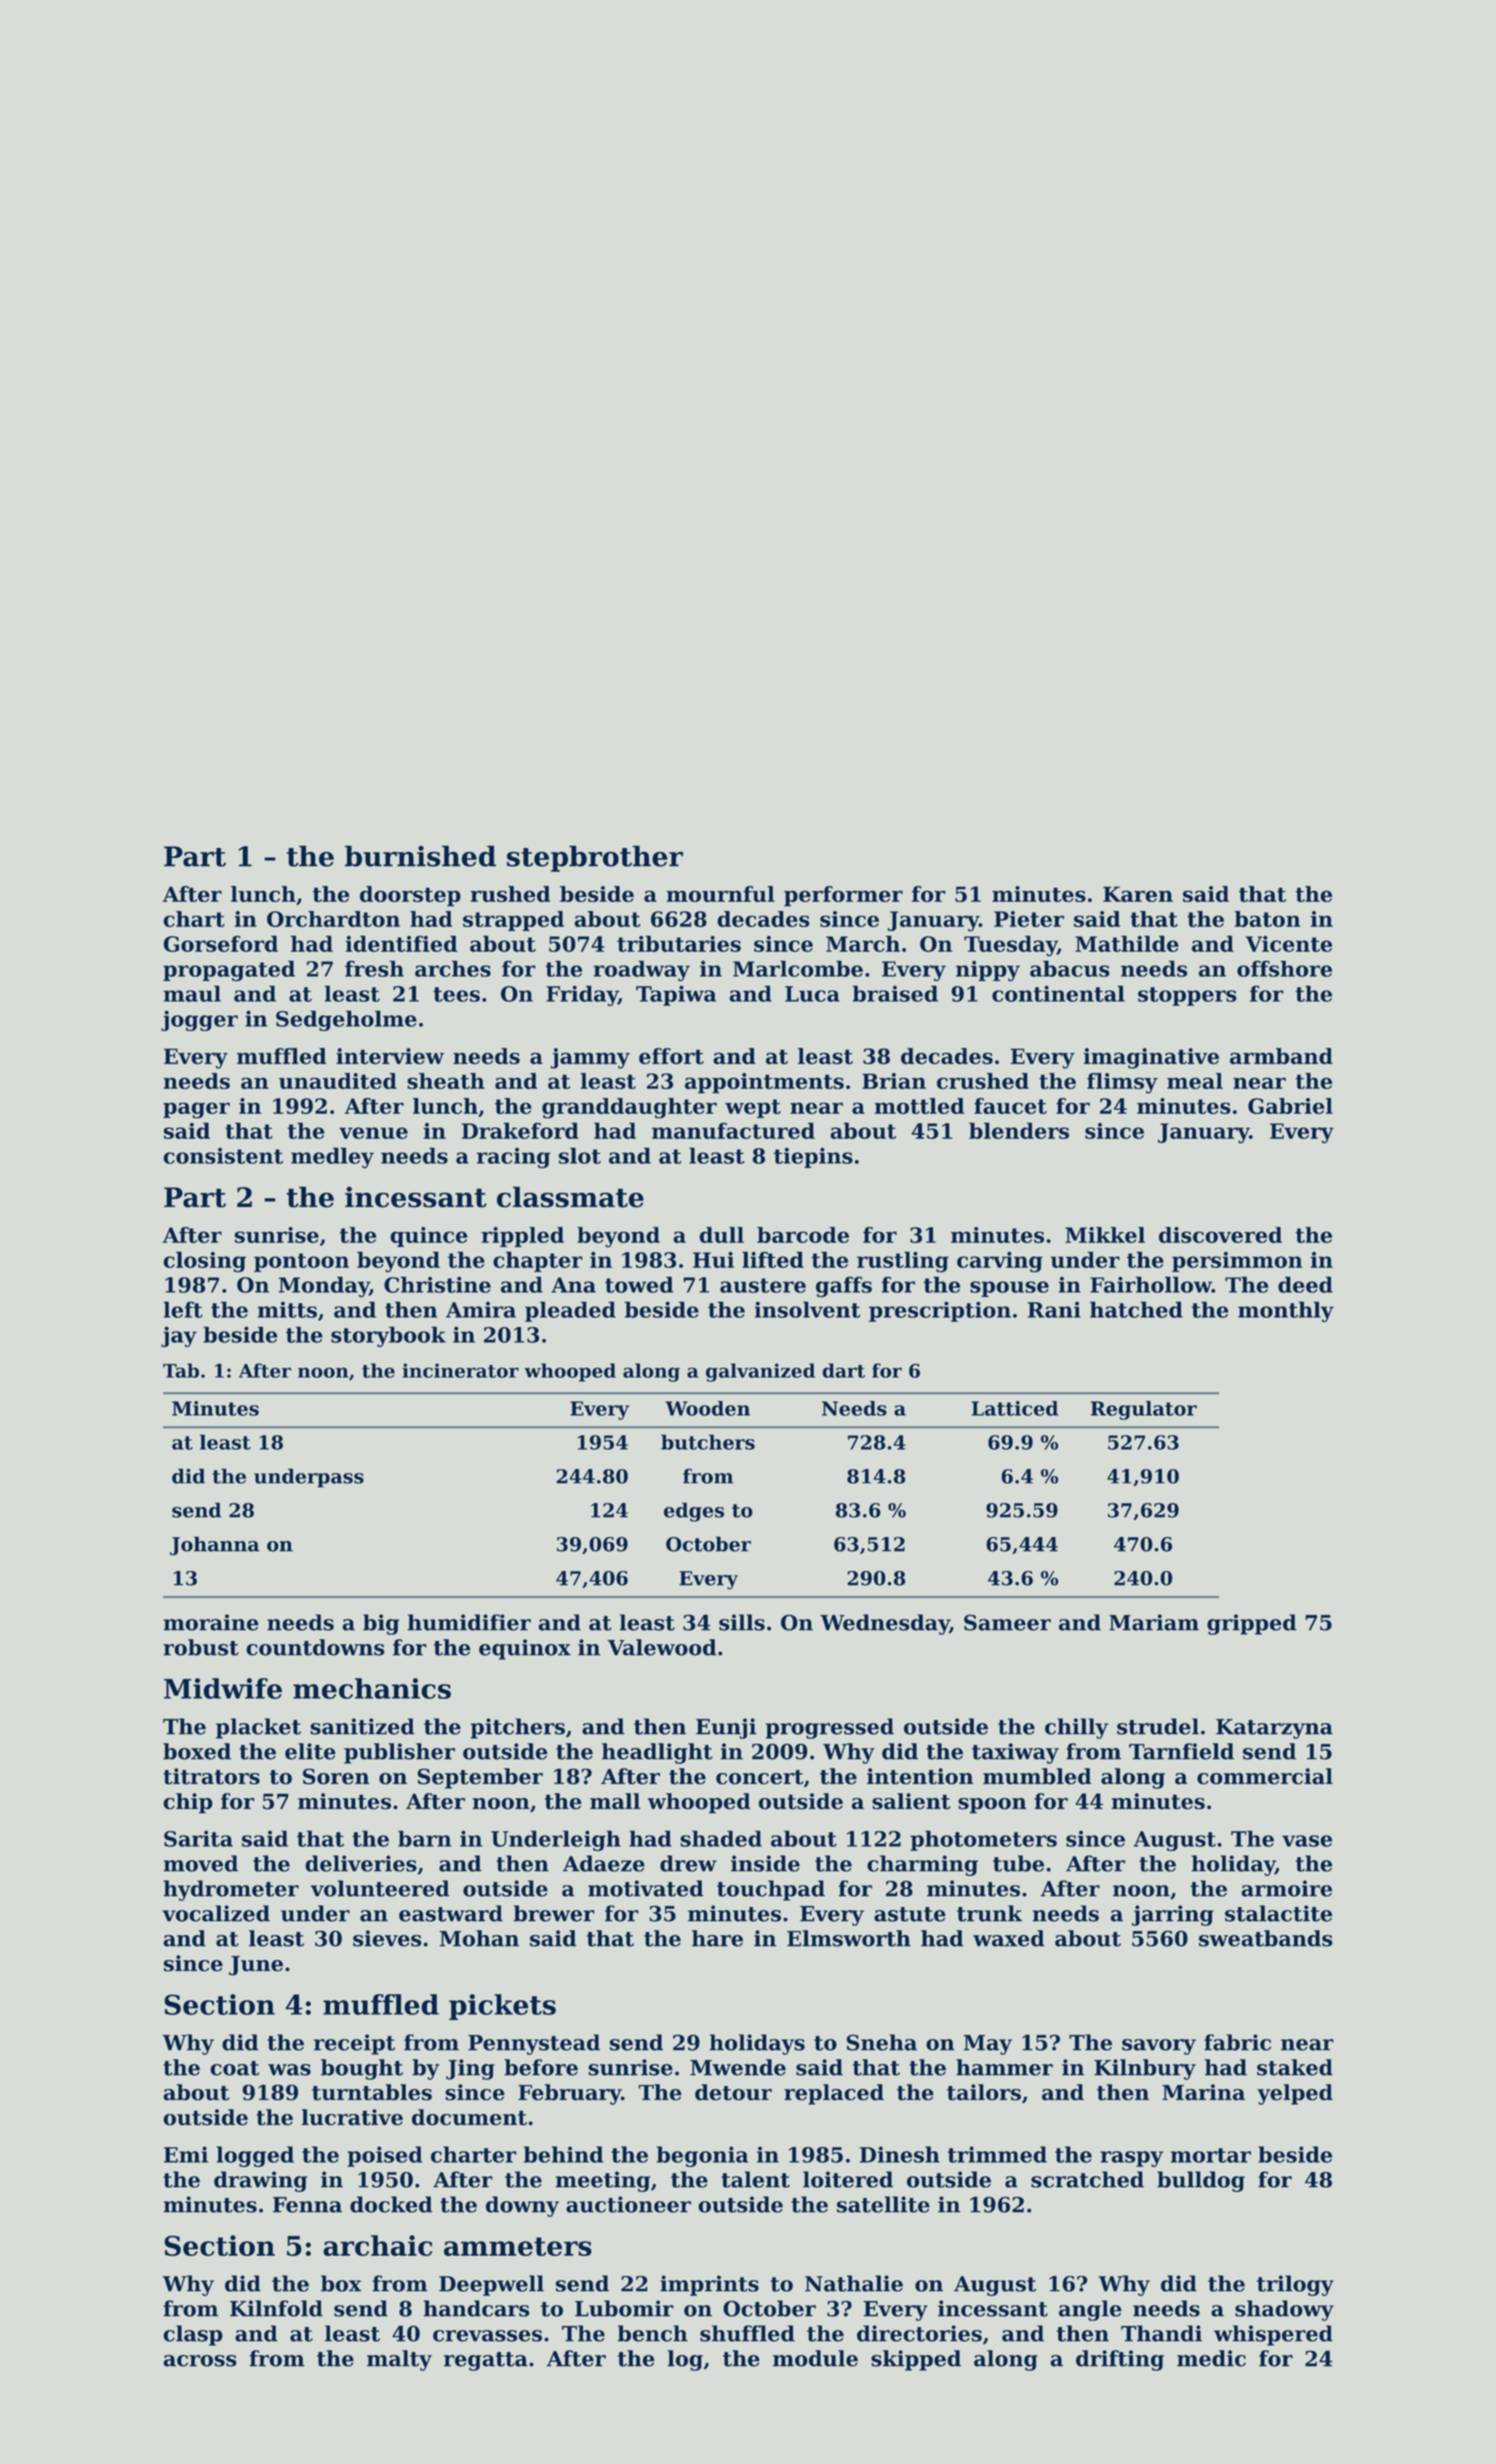 Image resolution: width=1496 pixels, height=2464 pixels. Describe the element at coordinates (486, 2361) in the screenshot. I see `regatta` at that location.
